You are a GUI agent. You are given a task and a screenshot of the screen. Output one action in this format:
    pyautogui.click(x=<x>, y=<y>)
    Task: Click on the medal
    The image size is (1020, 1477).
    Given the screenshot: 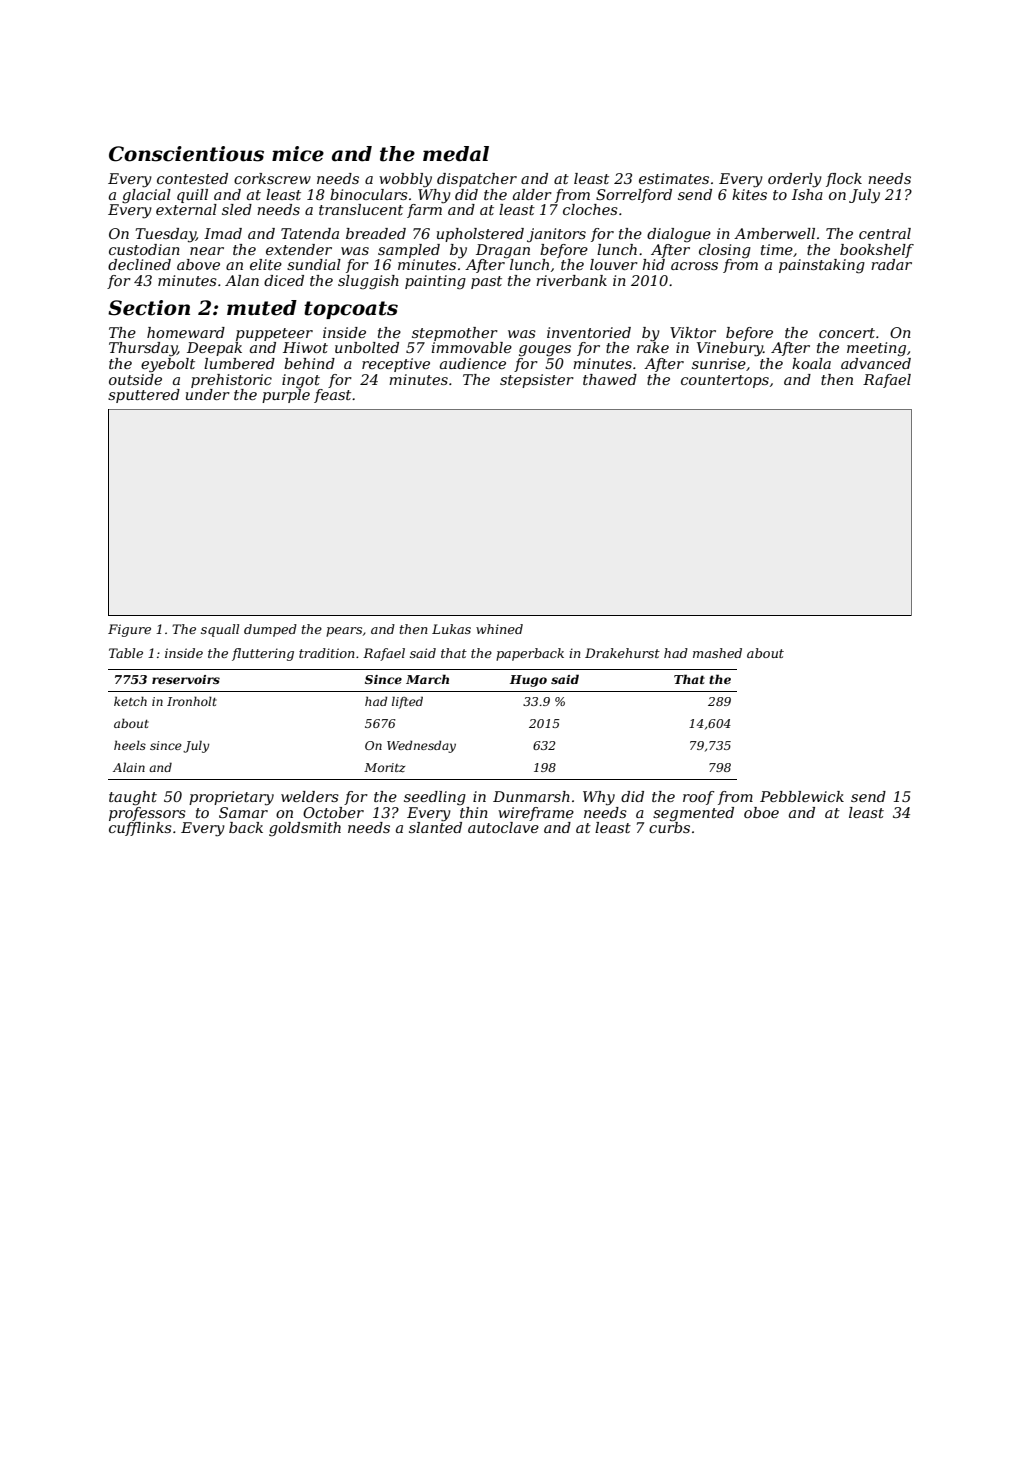 What is the action you would take?
    pyautogui.click(x=456, y=154)
